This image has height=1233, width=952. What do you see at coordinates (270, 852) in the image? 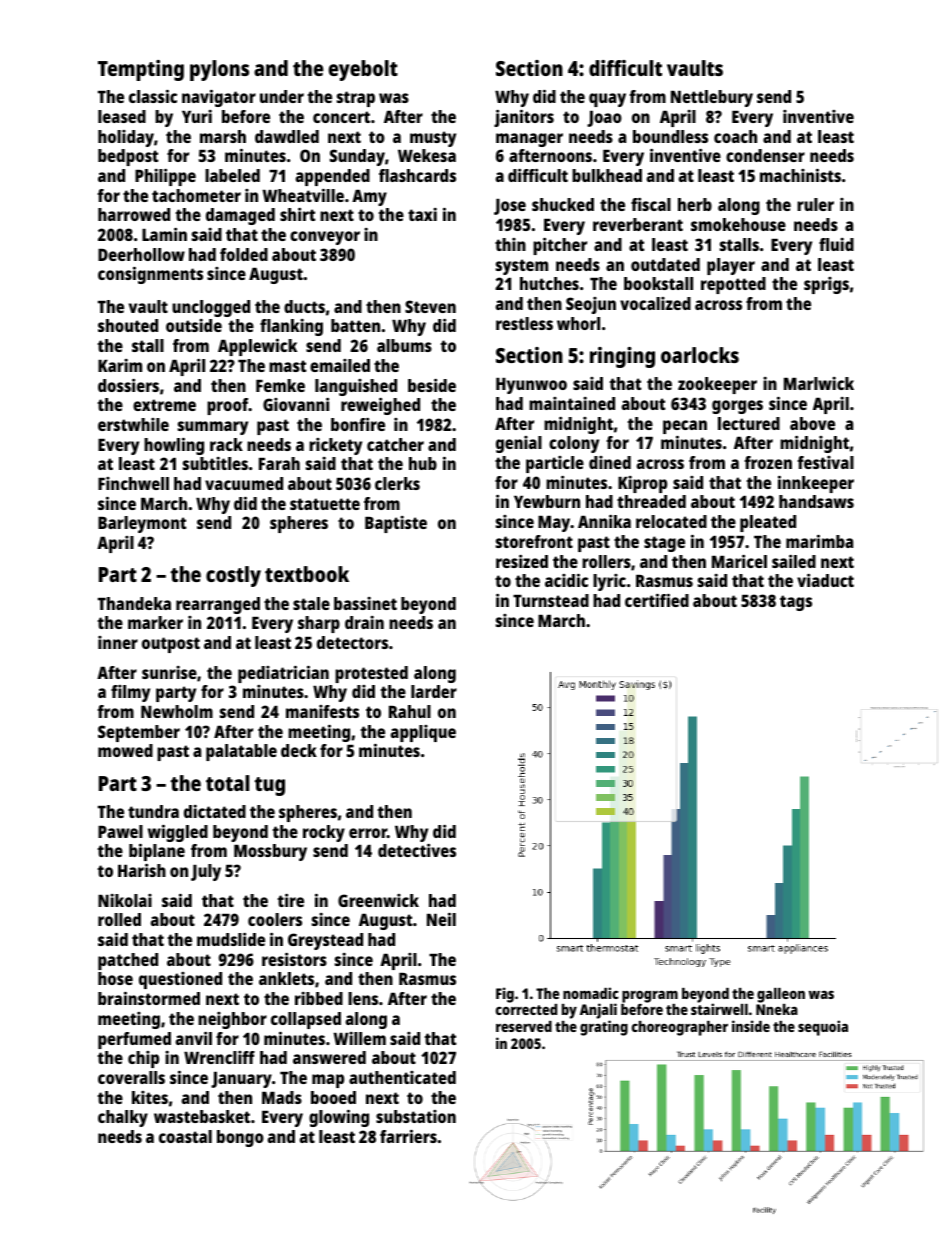
I see `Mossbury` at bounding box center [270, 852].
